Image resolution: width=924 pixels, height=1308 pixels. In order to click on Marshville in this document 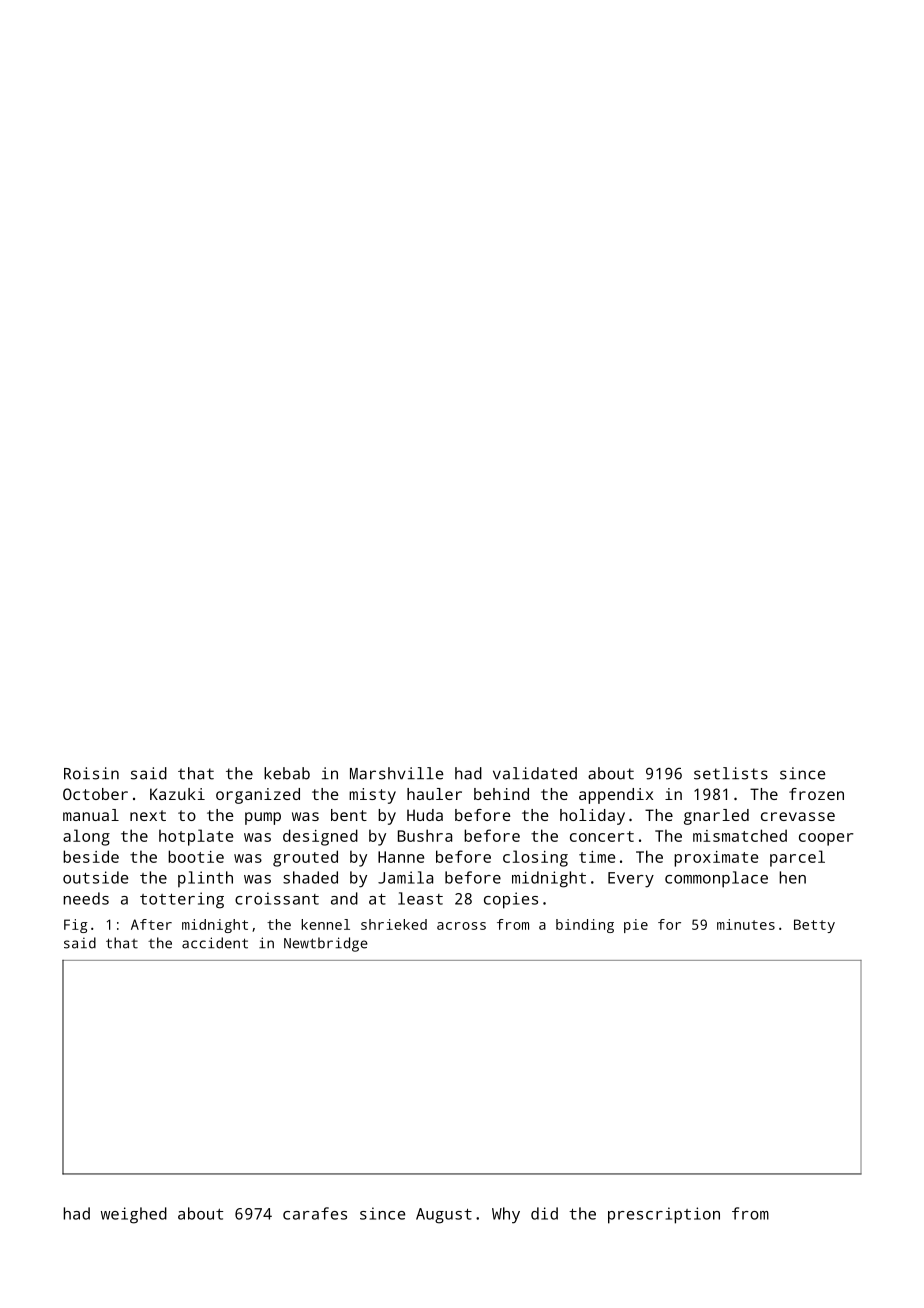, I will do `click(397, 773)`.
